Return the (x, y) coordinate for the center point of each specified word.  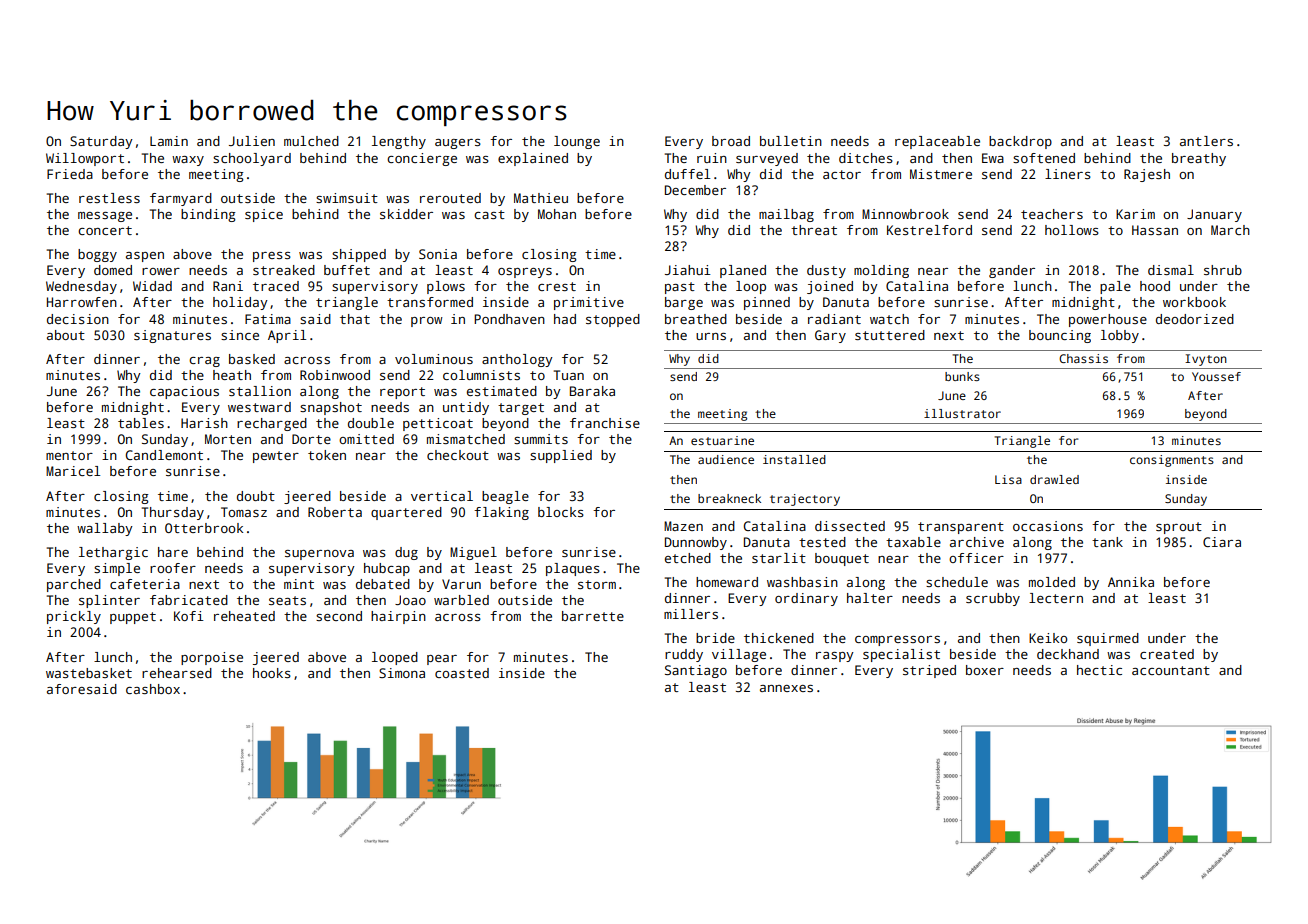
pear (442, 660)
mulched (311, 141)
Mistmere (941, 174)
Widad (152, 286)
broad (731, 141)
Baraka (592, 391)
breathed (696, 319)
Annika (1131, 582)
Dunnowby (696, 543)
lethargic (113, 553)
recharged (272, 424)
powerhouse (1108, 320)
